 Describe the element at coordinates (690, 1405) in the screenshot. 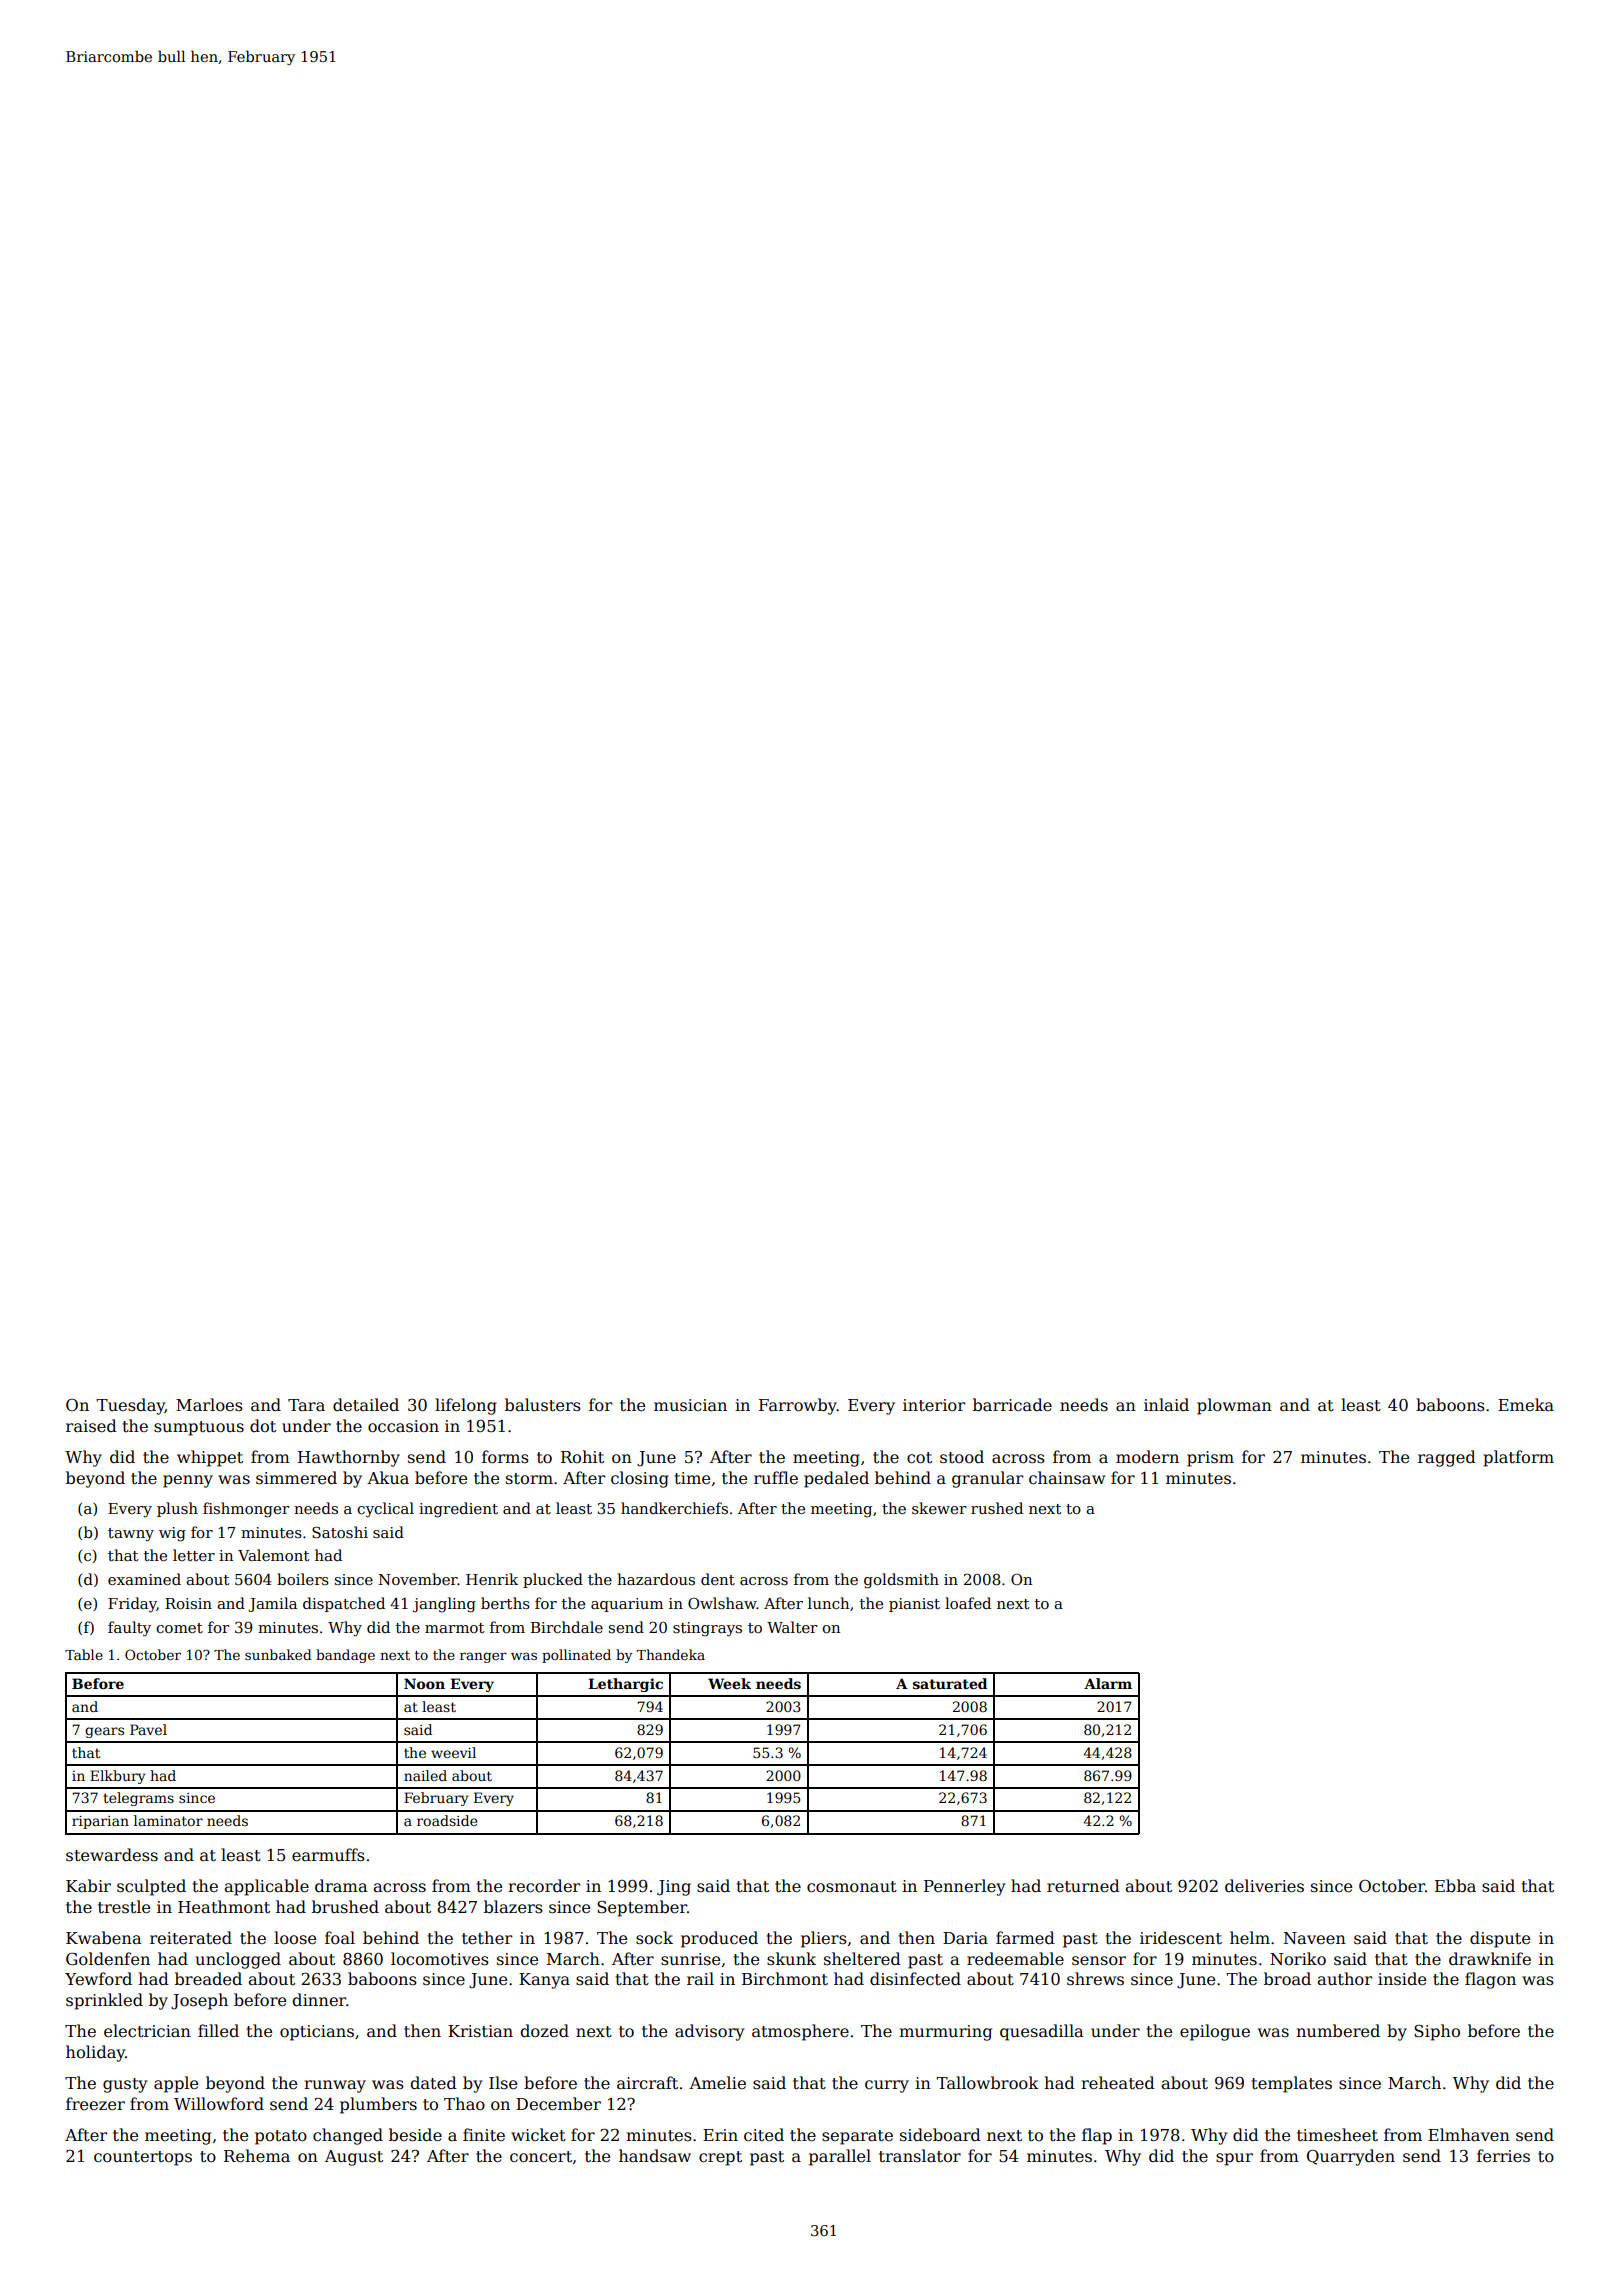

I see `musician` at that location.
